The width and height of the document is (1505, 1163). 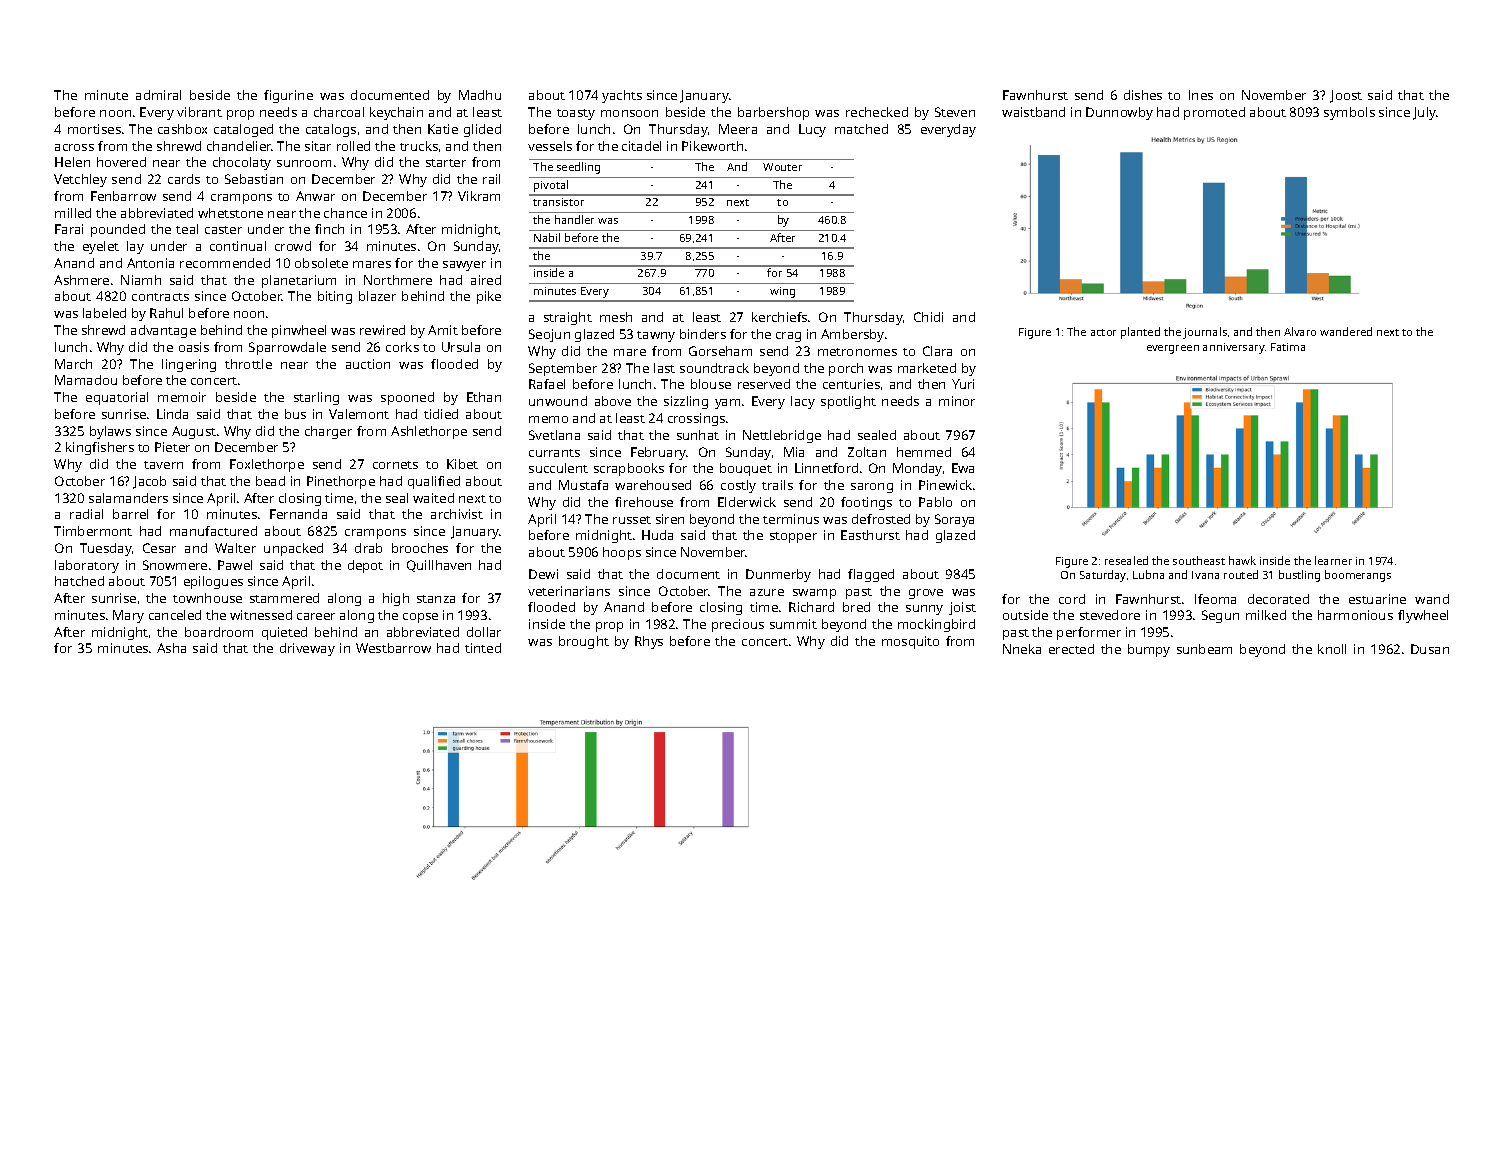 What do you see at coordinates (316, 398) in the document?
I see `starling` at bounding box center [316, 398].
